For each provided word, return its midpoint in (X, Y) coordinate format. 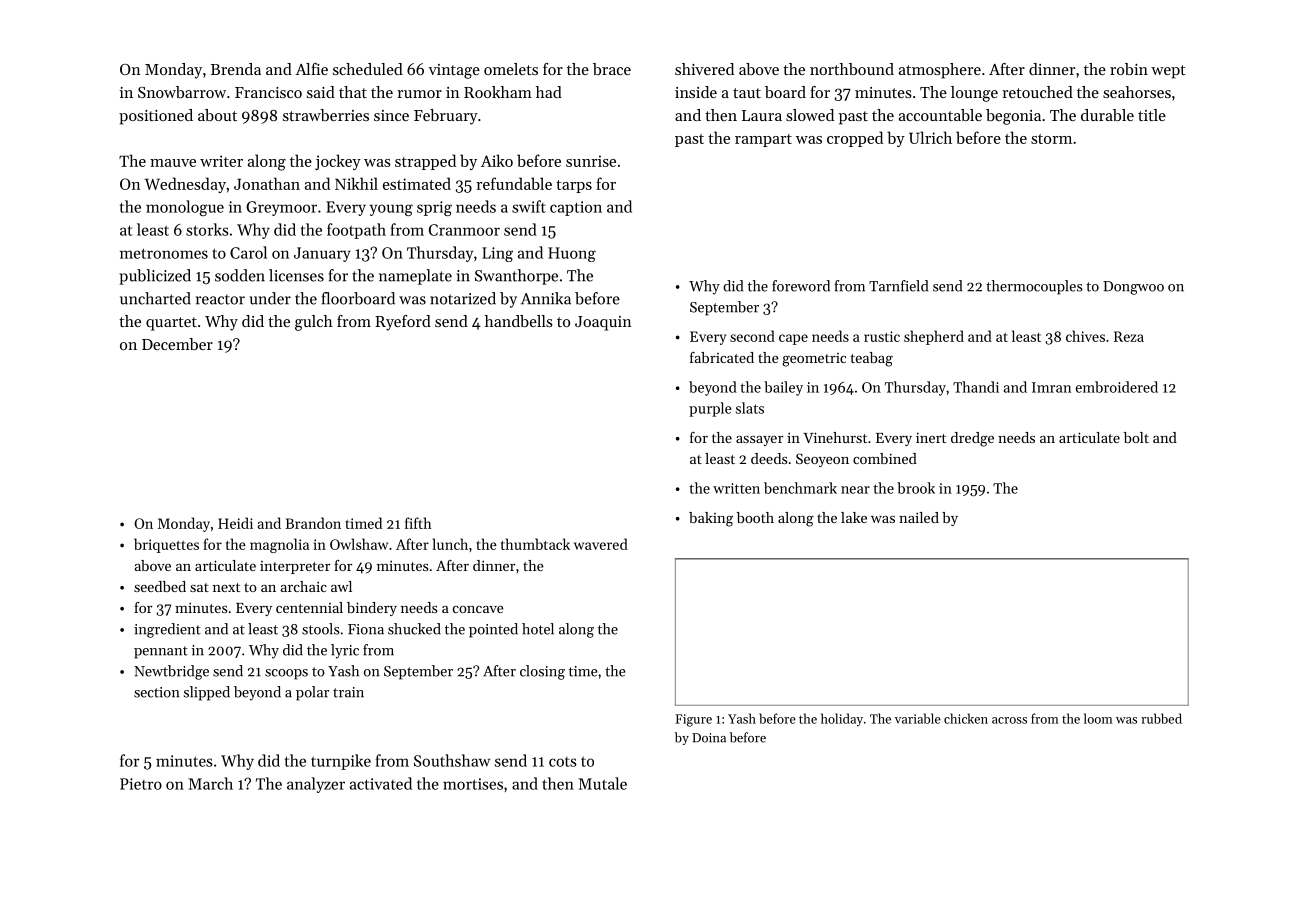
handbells (519, 321)
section (156, 692)
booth (755, 517)
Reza (1129, 336)
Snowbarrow (182, 92)
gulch (314, 323)
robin (1129, 69)
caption (576, 208)
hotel (538, 629)
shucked (414, 629)
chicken (966, 718)
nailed (919, 517)
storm (1051, 139)
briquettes (166, 545)
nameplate (415, 277)
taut (747, 93)
